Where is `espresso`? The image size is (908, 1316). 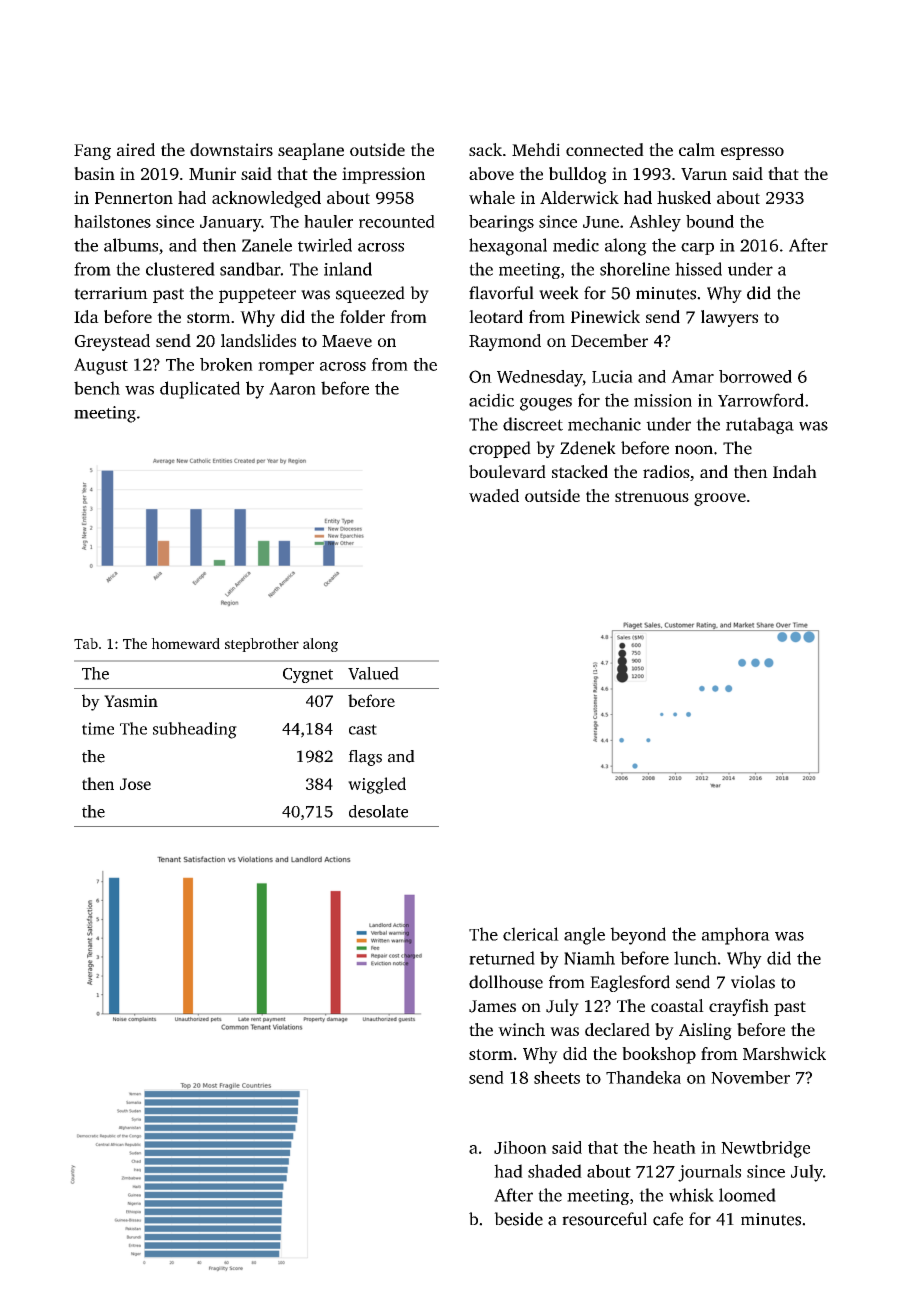 espresso is located at coordinates (752, 153).
